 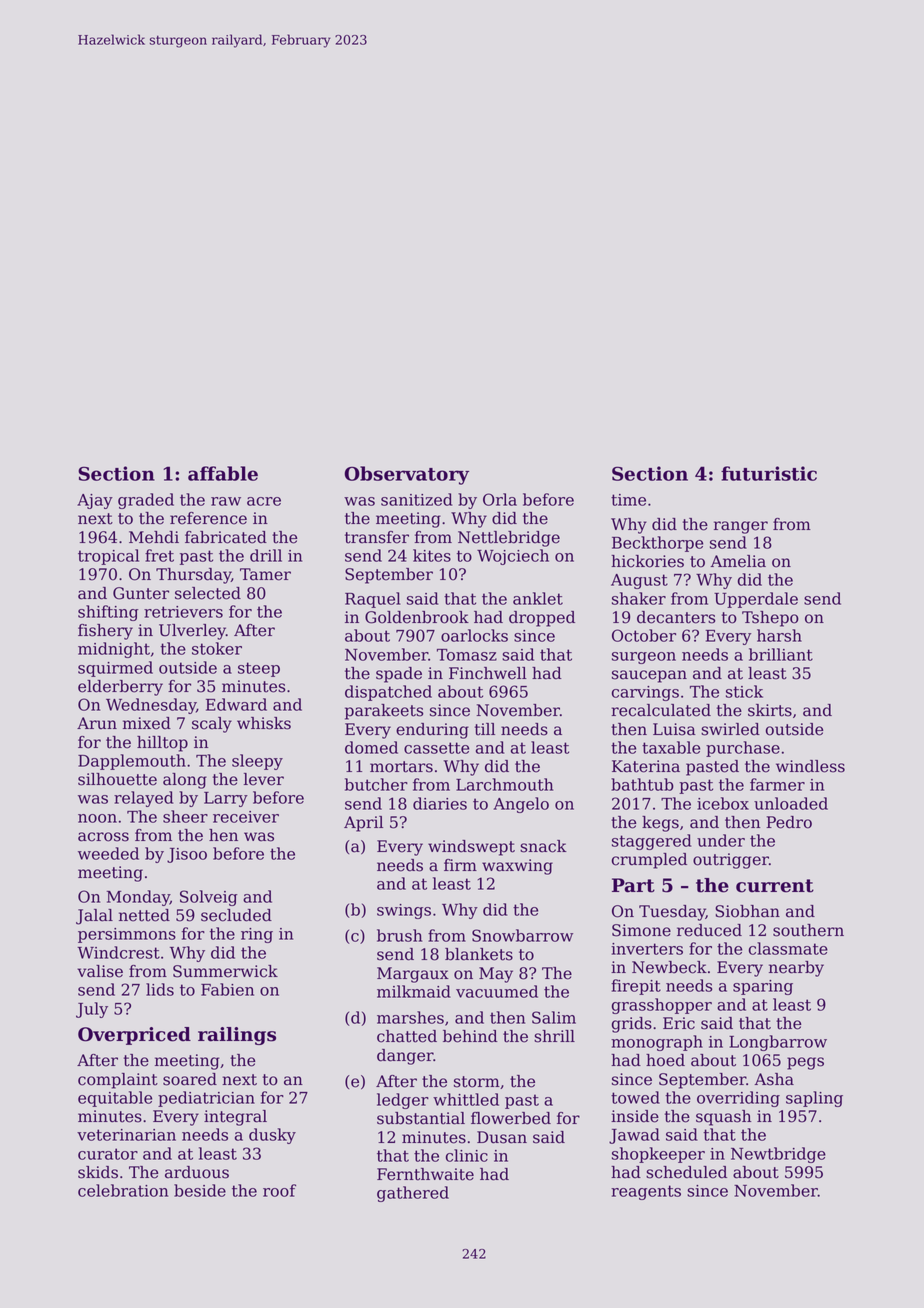 I want to click on Simone, so click(x=641, y=930).
